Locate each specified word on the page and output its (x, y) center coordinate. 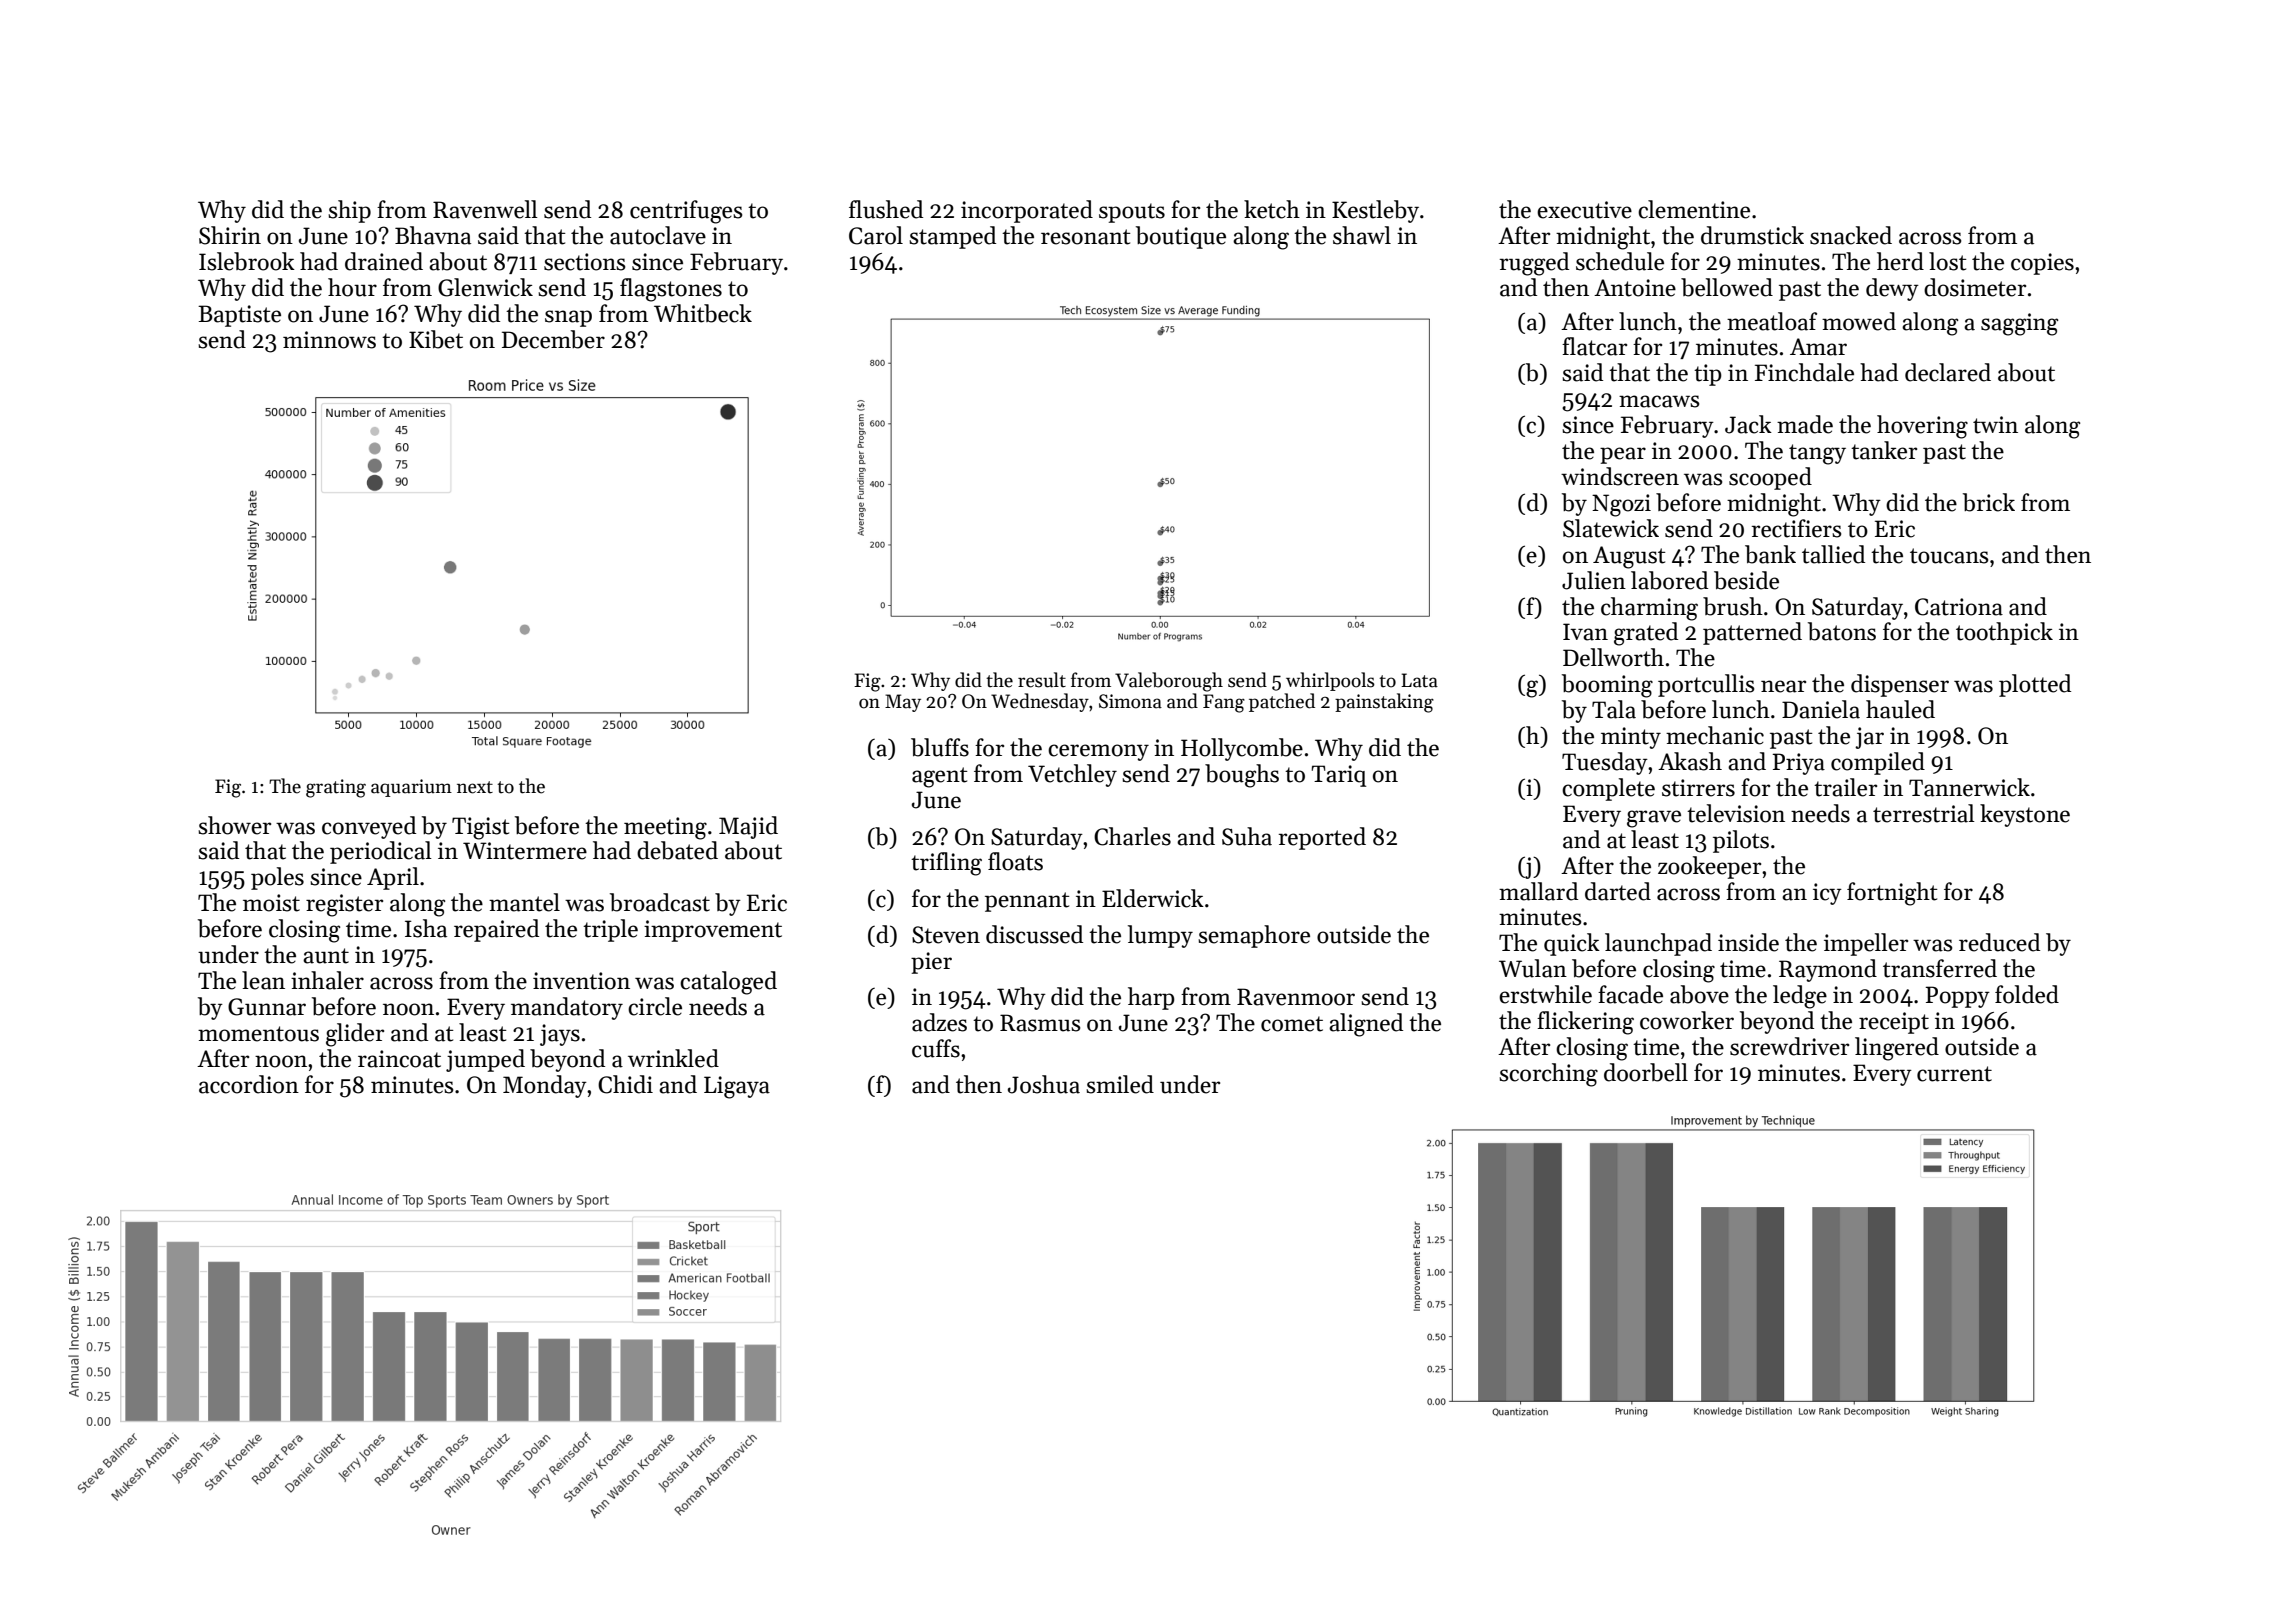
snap (568, 318)
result (1042, 680)
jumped (485, 1060)
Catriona (1959, 607)
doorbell (1646, 1072)
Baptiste (239, 316)
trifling (946, 864)
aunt (326, 956)
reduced (1999, 942)
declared (1948, 372)
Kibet (436, 339)
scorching (1548, 1075)
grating (336, 788)
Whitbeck (703, 313)
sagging (2019, 324)
